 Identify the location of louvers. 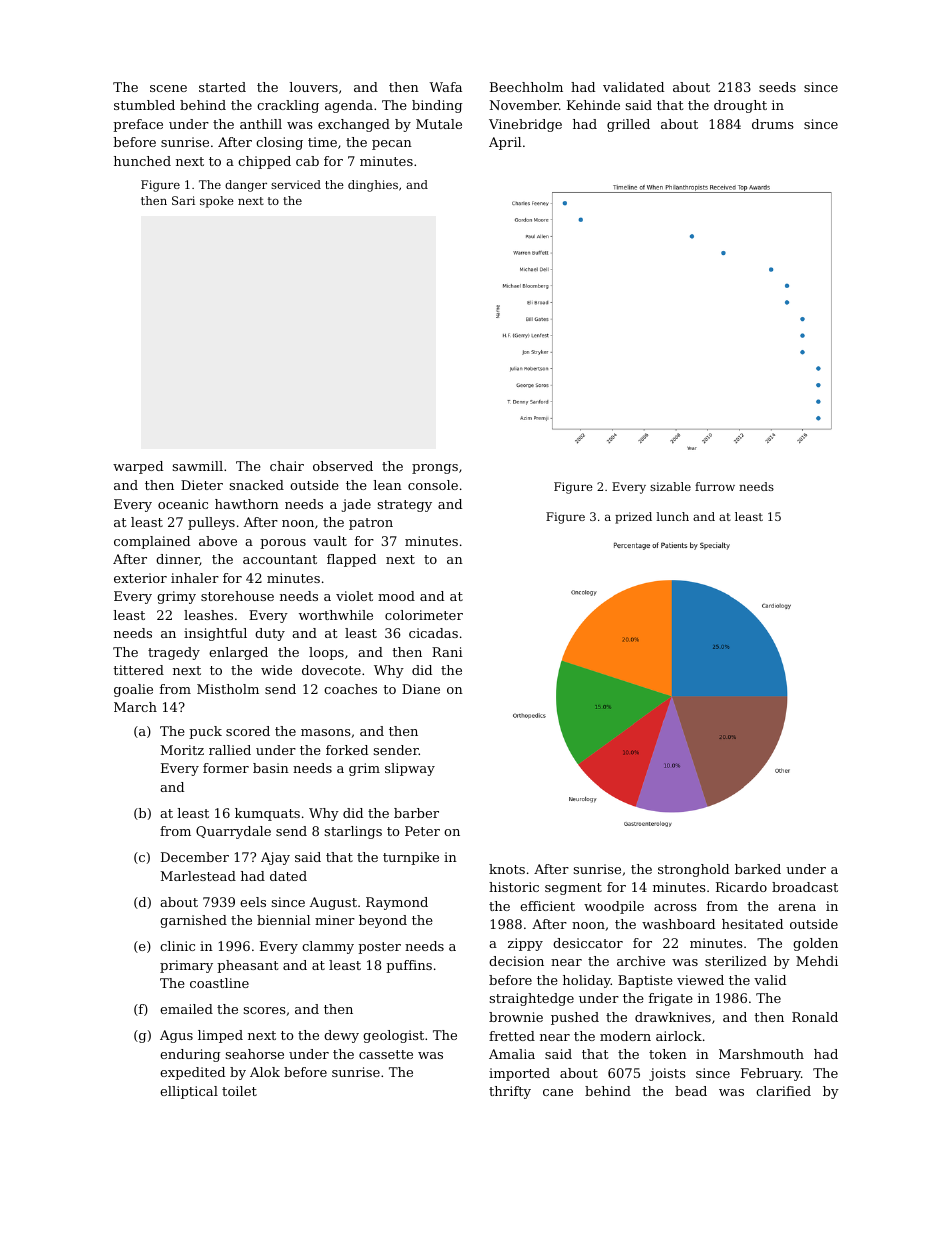
(313, 87).
